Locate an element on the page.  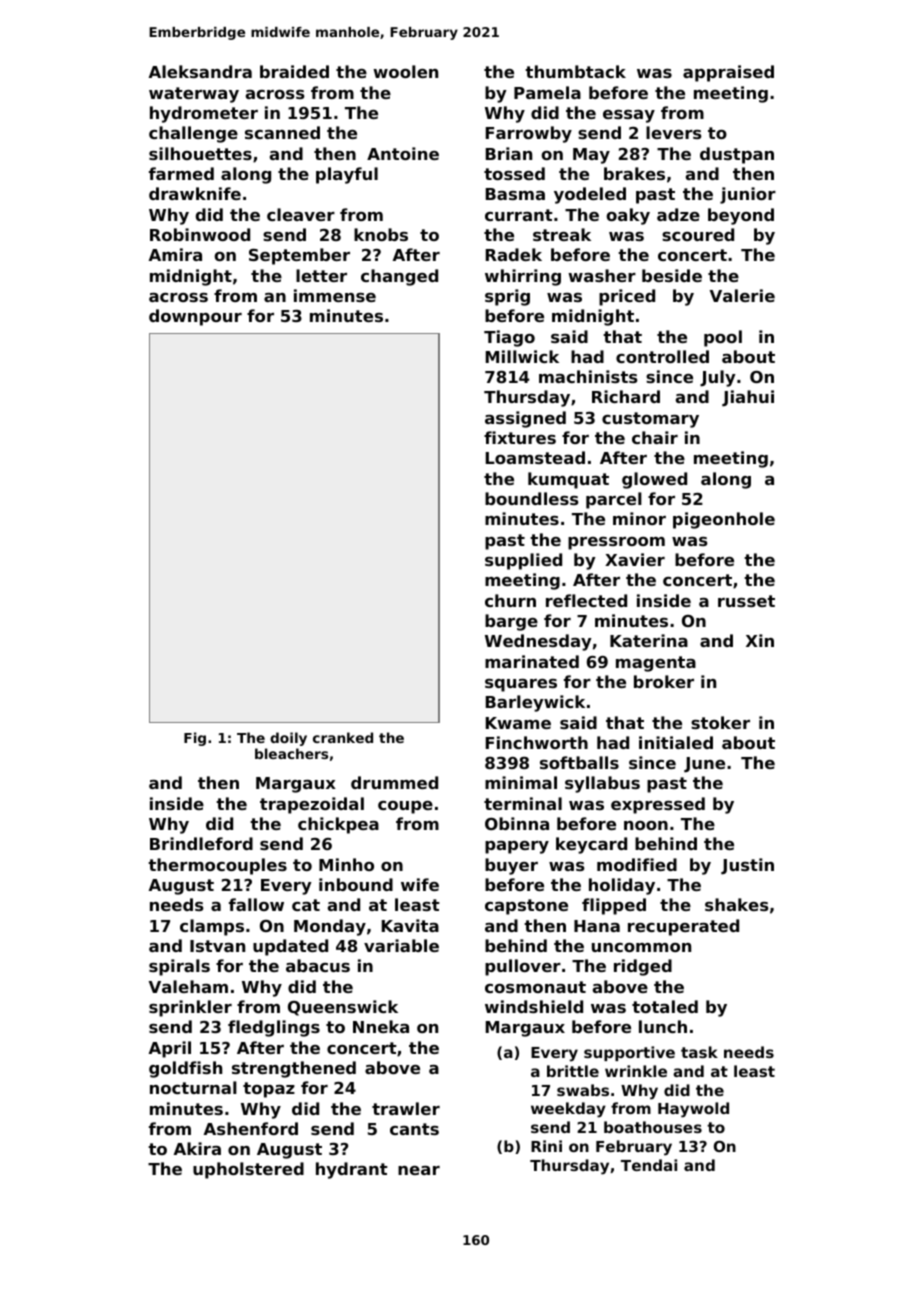
silhouettes is located at coordinates (200, 153).
